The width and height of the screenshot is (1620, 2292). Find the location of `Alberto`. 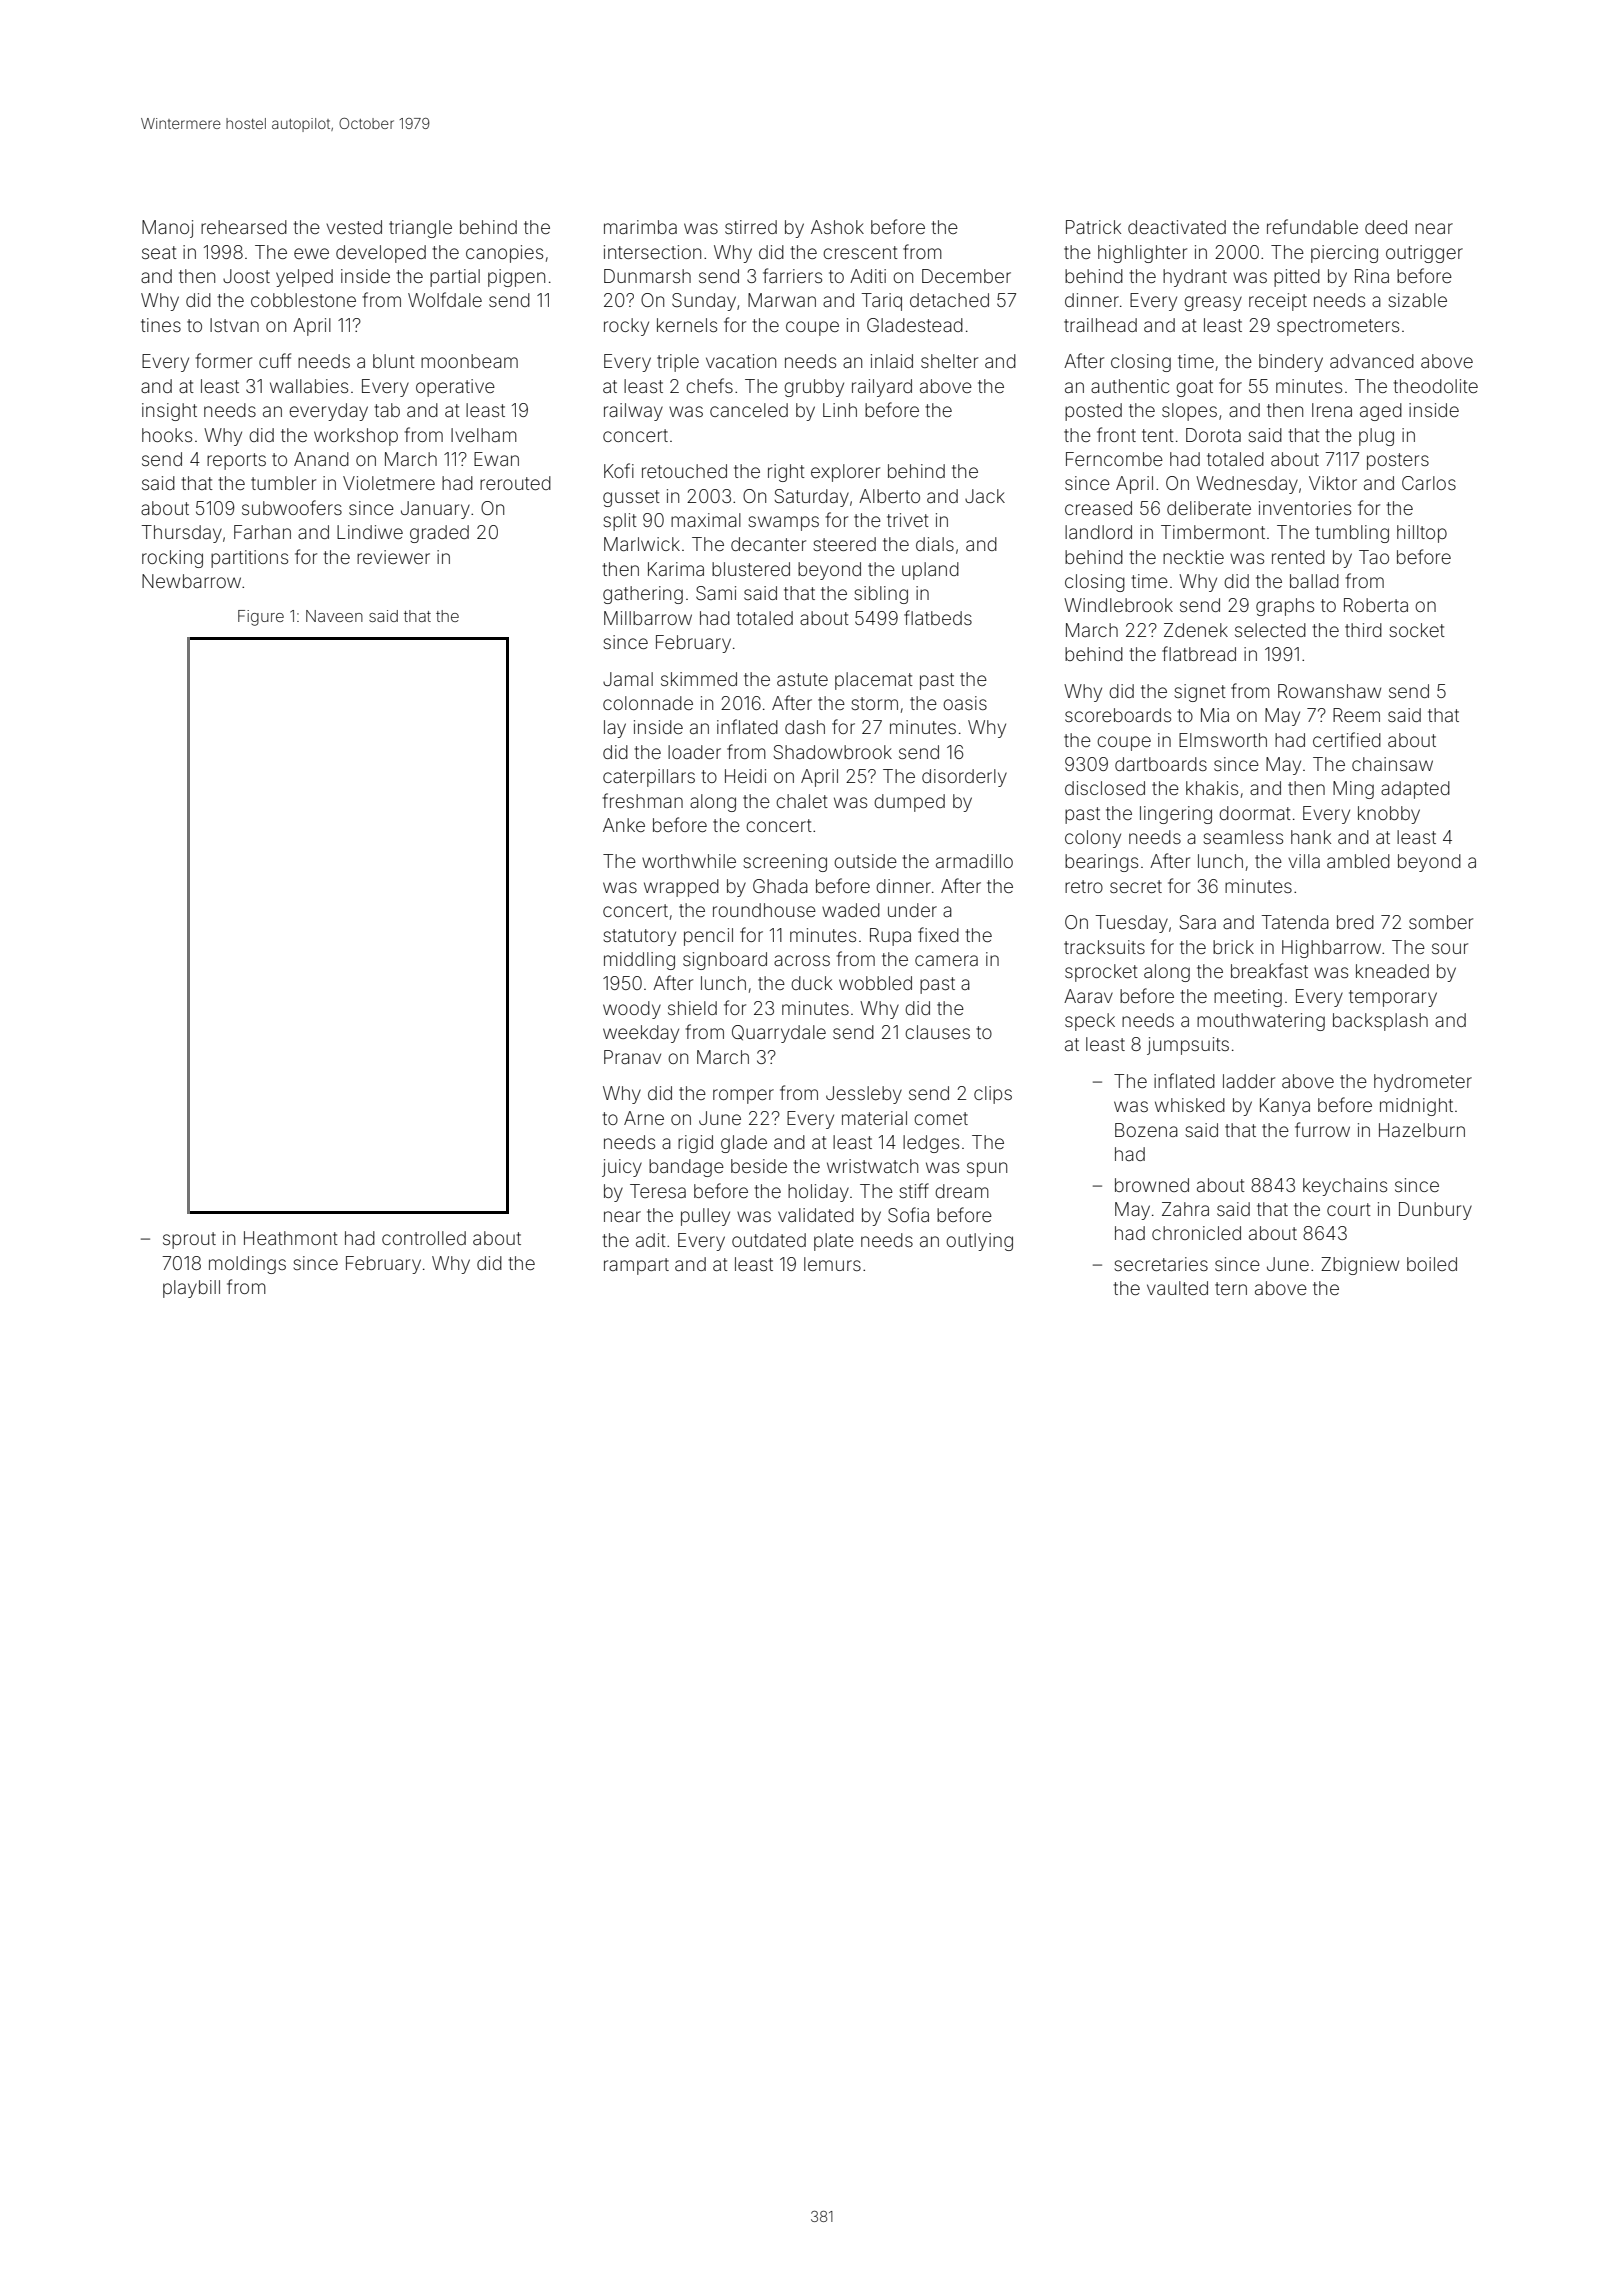

Alberto is located at coordinates (889, 496).
